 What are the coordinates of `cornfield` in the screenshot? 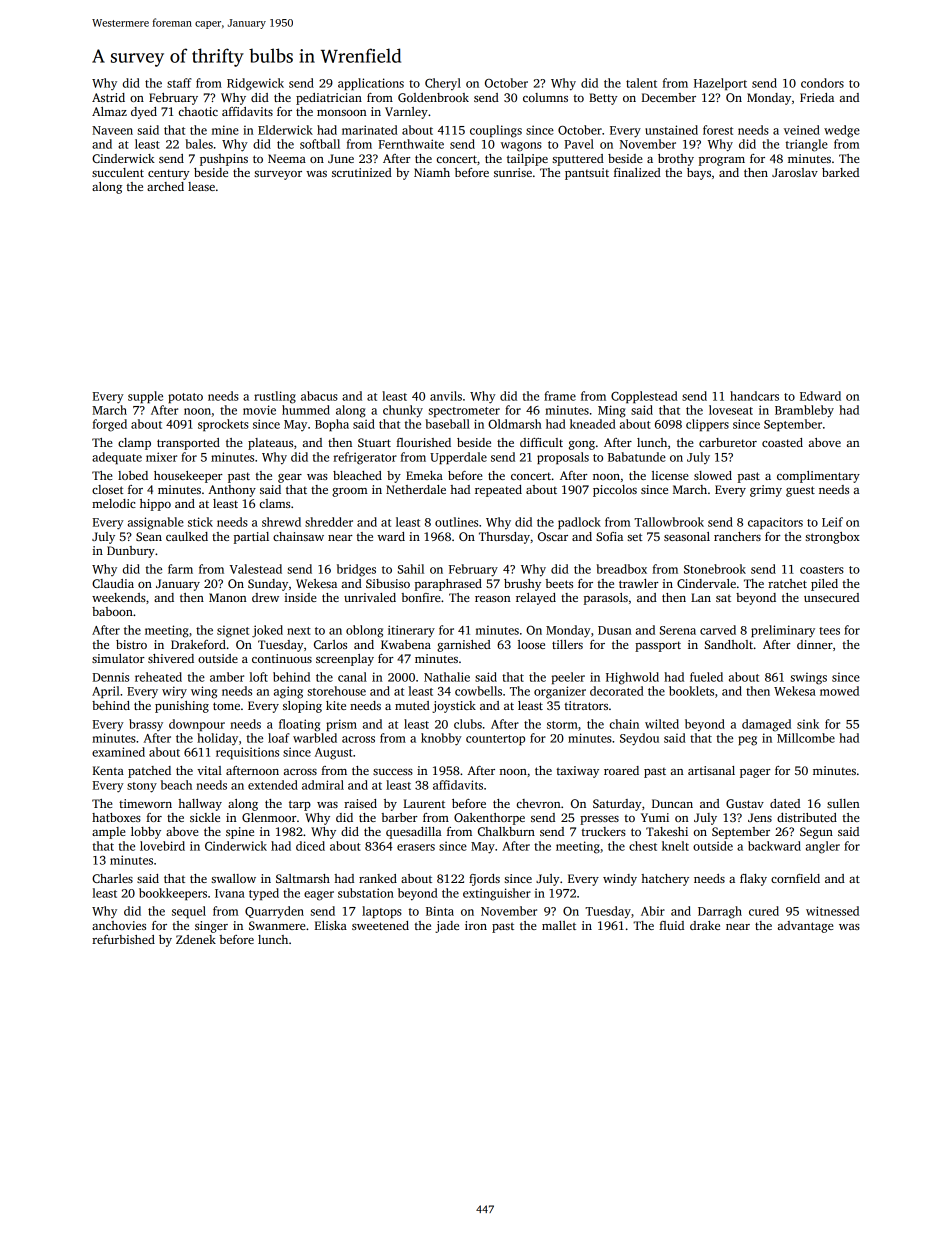 It's located at (795, 878).
